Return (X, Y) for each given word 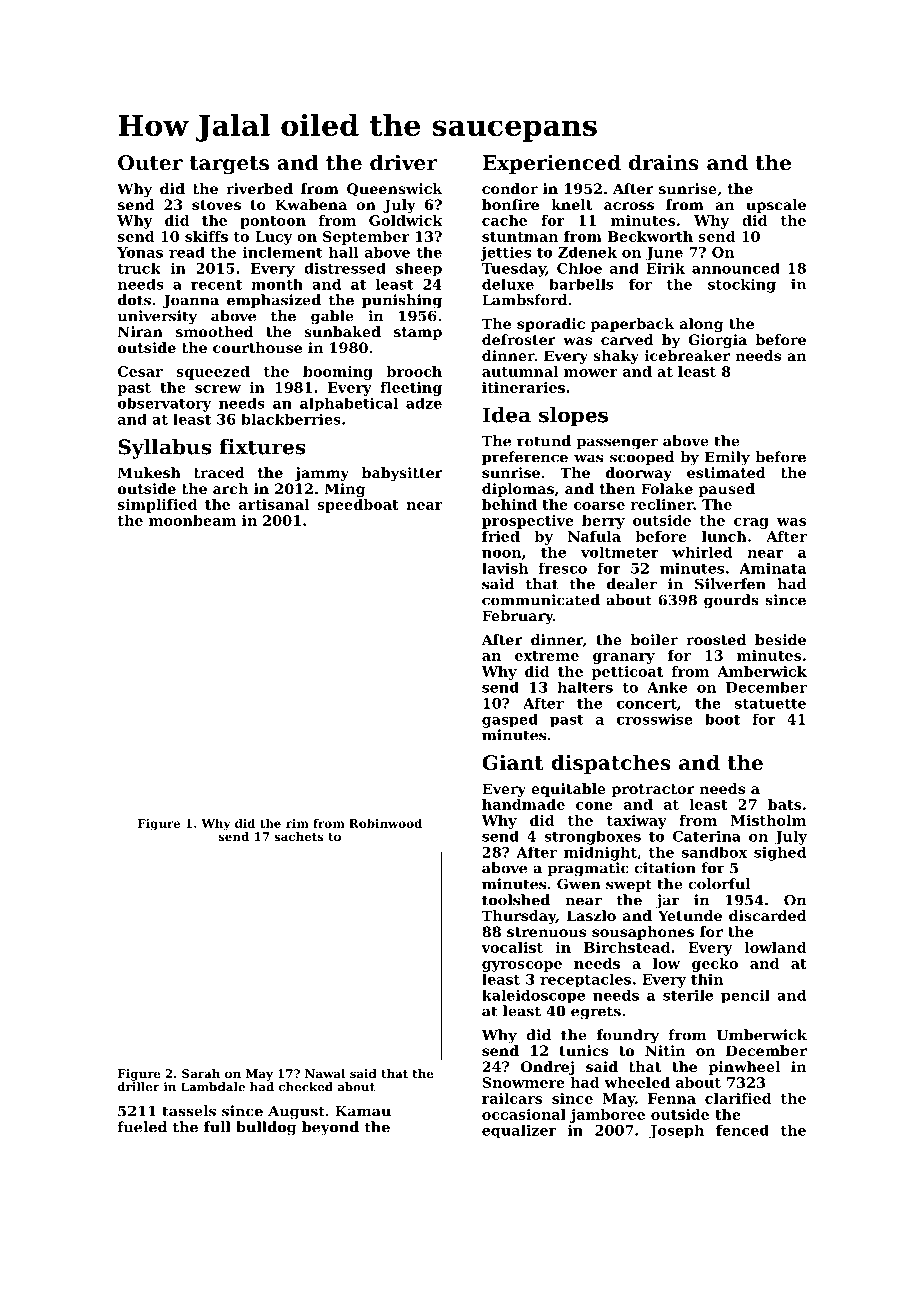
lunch (724, 536)
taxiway (637, 822)
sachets (299, 836)
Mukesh (149, 472)
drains (664, 162)
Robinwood (385, 823)
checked (306, 1087)
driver (403, 162)
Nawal (325, 1073)
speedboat (358, 506)
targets (229, 165)
